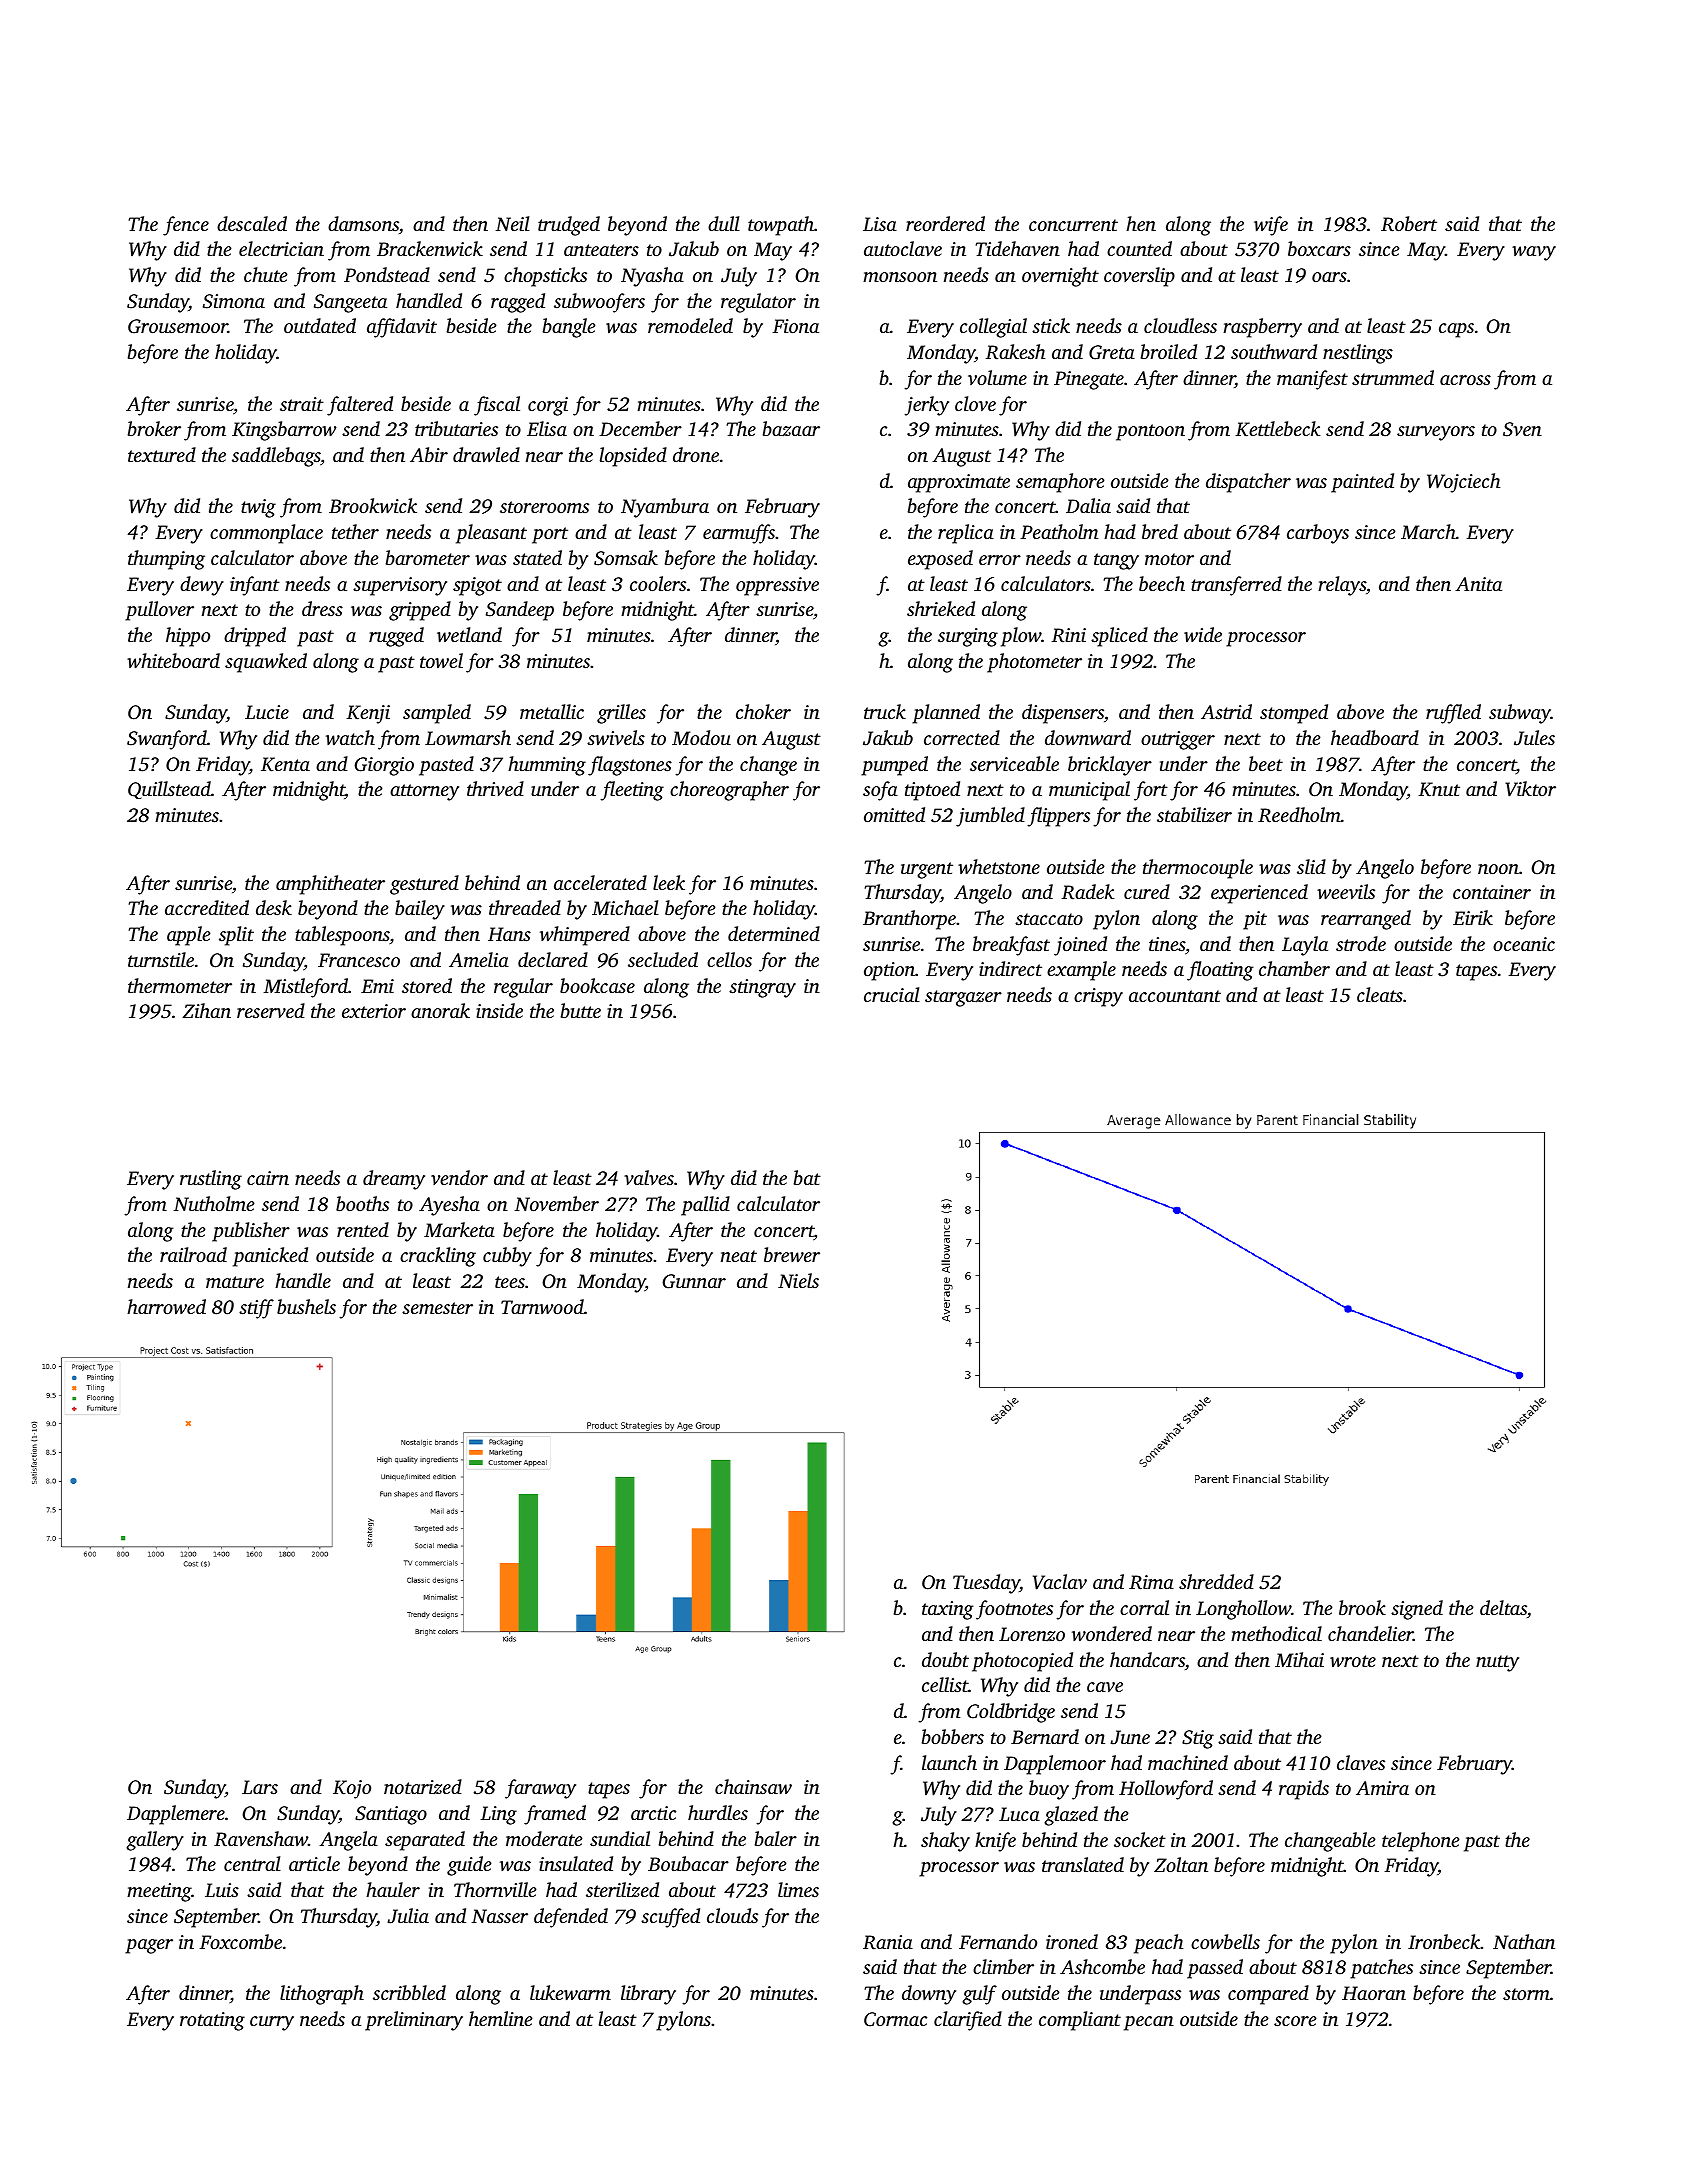  What do you see at coordinates (149, 1946) in the page?
I see `pager` at bounding box center [149, 1946].
